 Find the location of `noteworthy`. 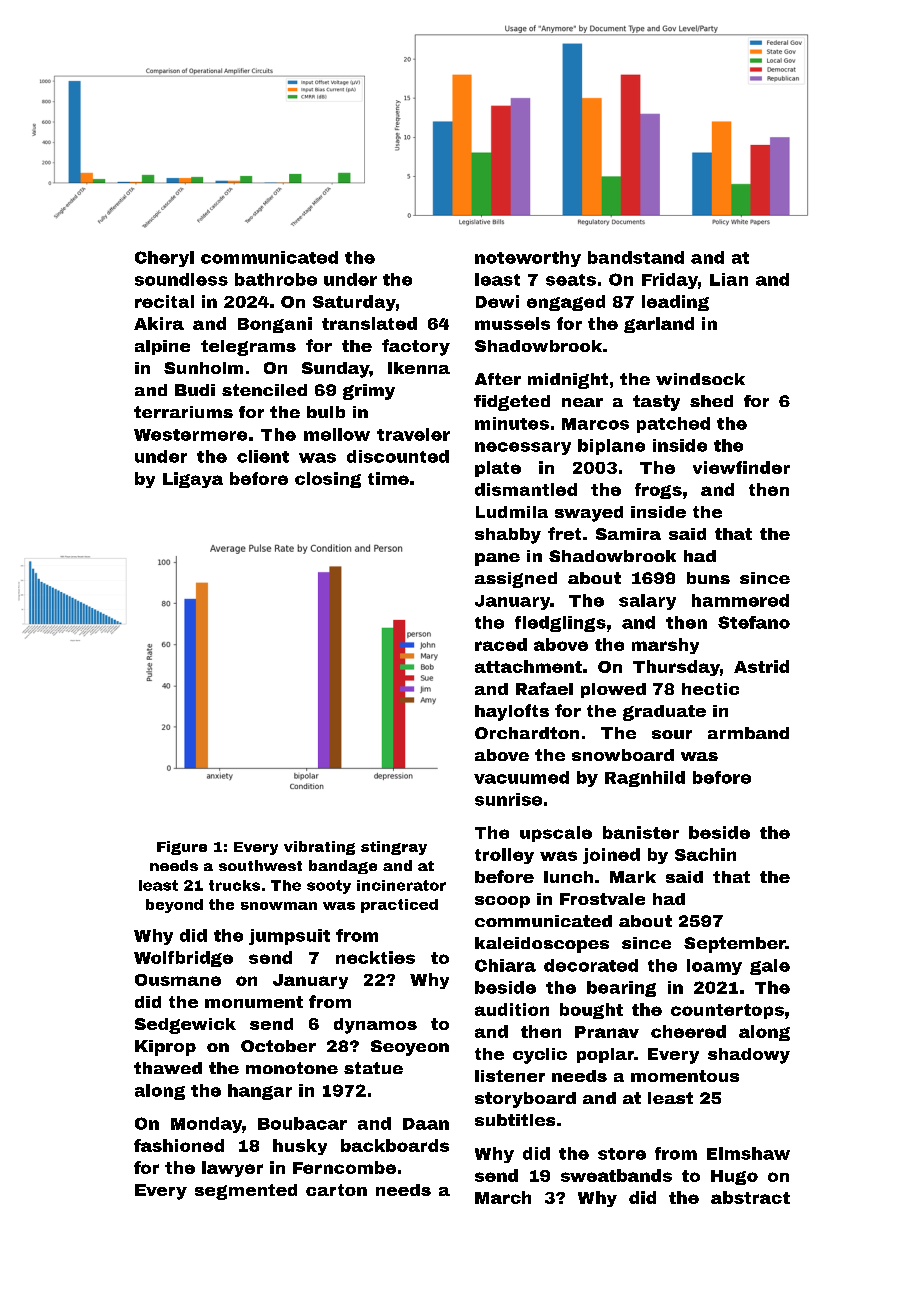

noteworthy is located at coordinates (528, 259).
